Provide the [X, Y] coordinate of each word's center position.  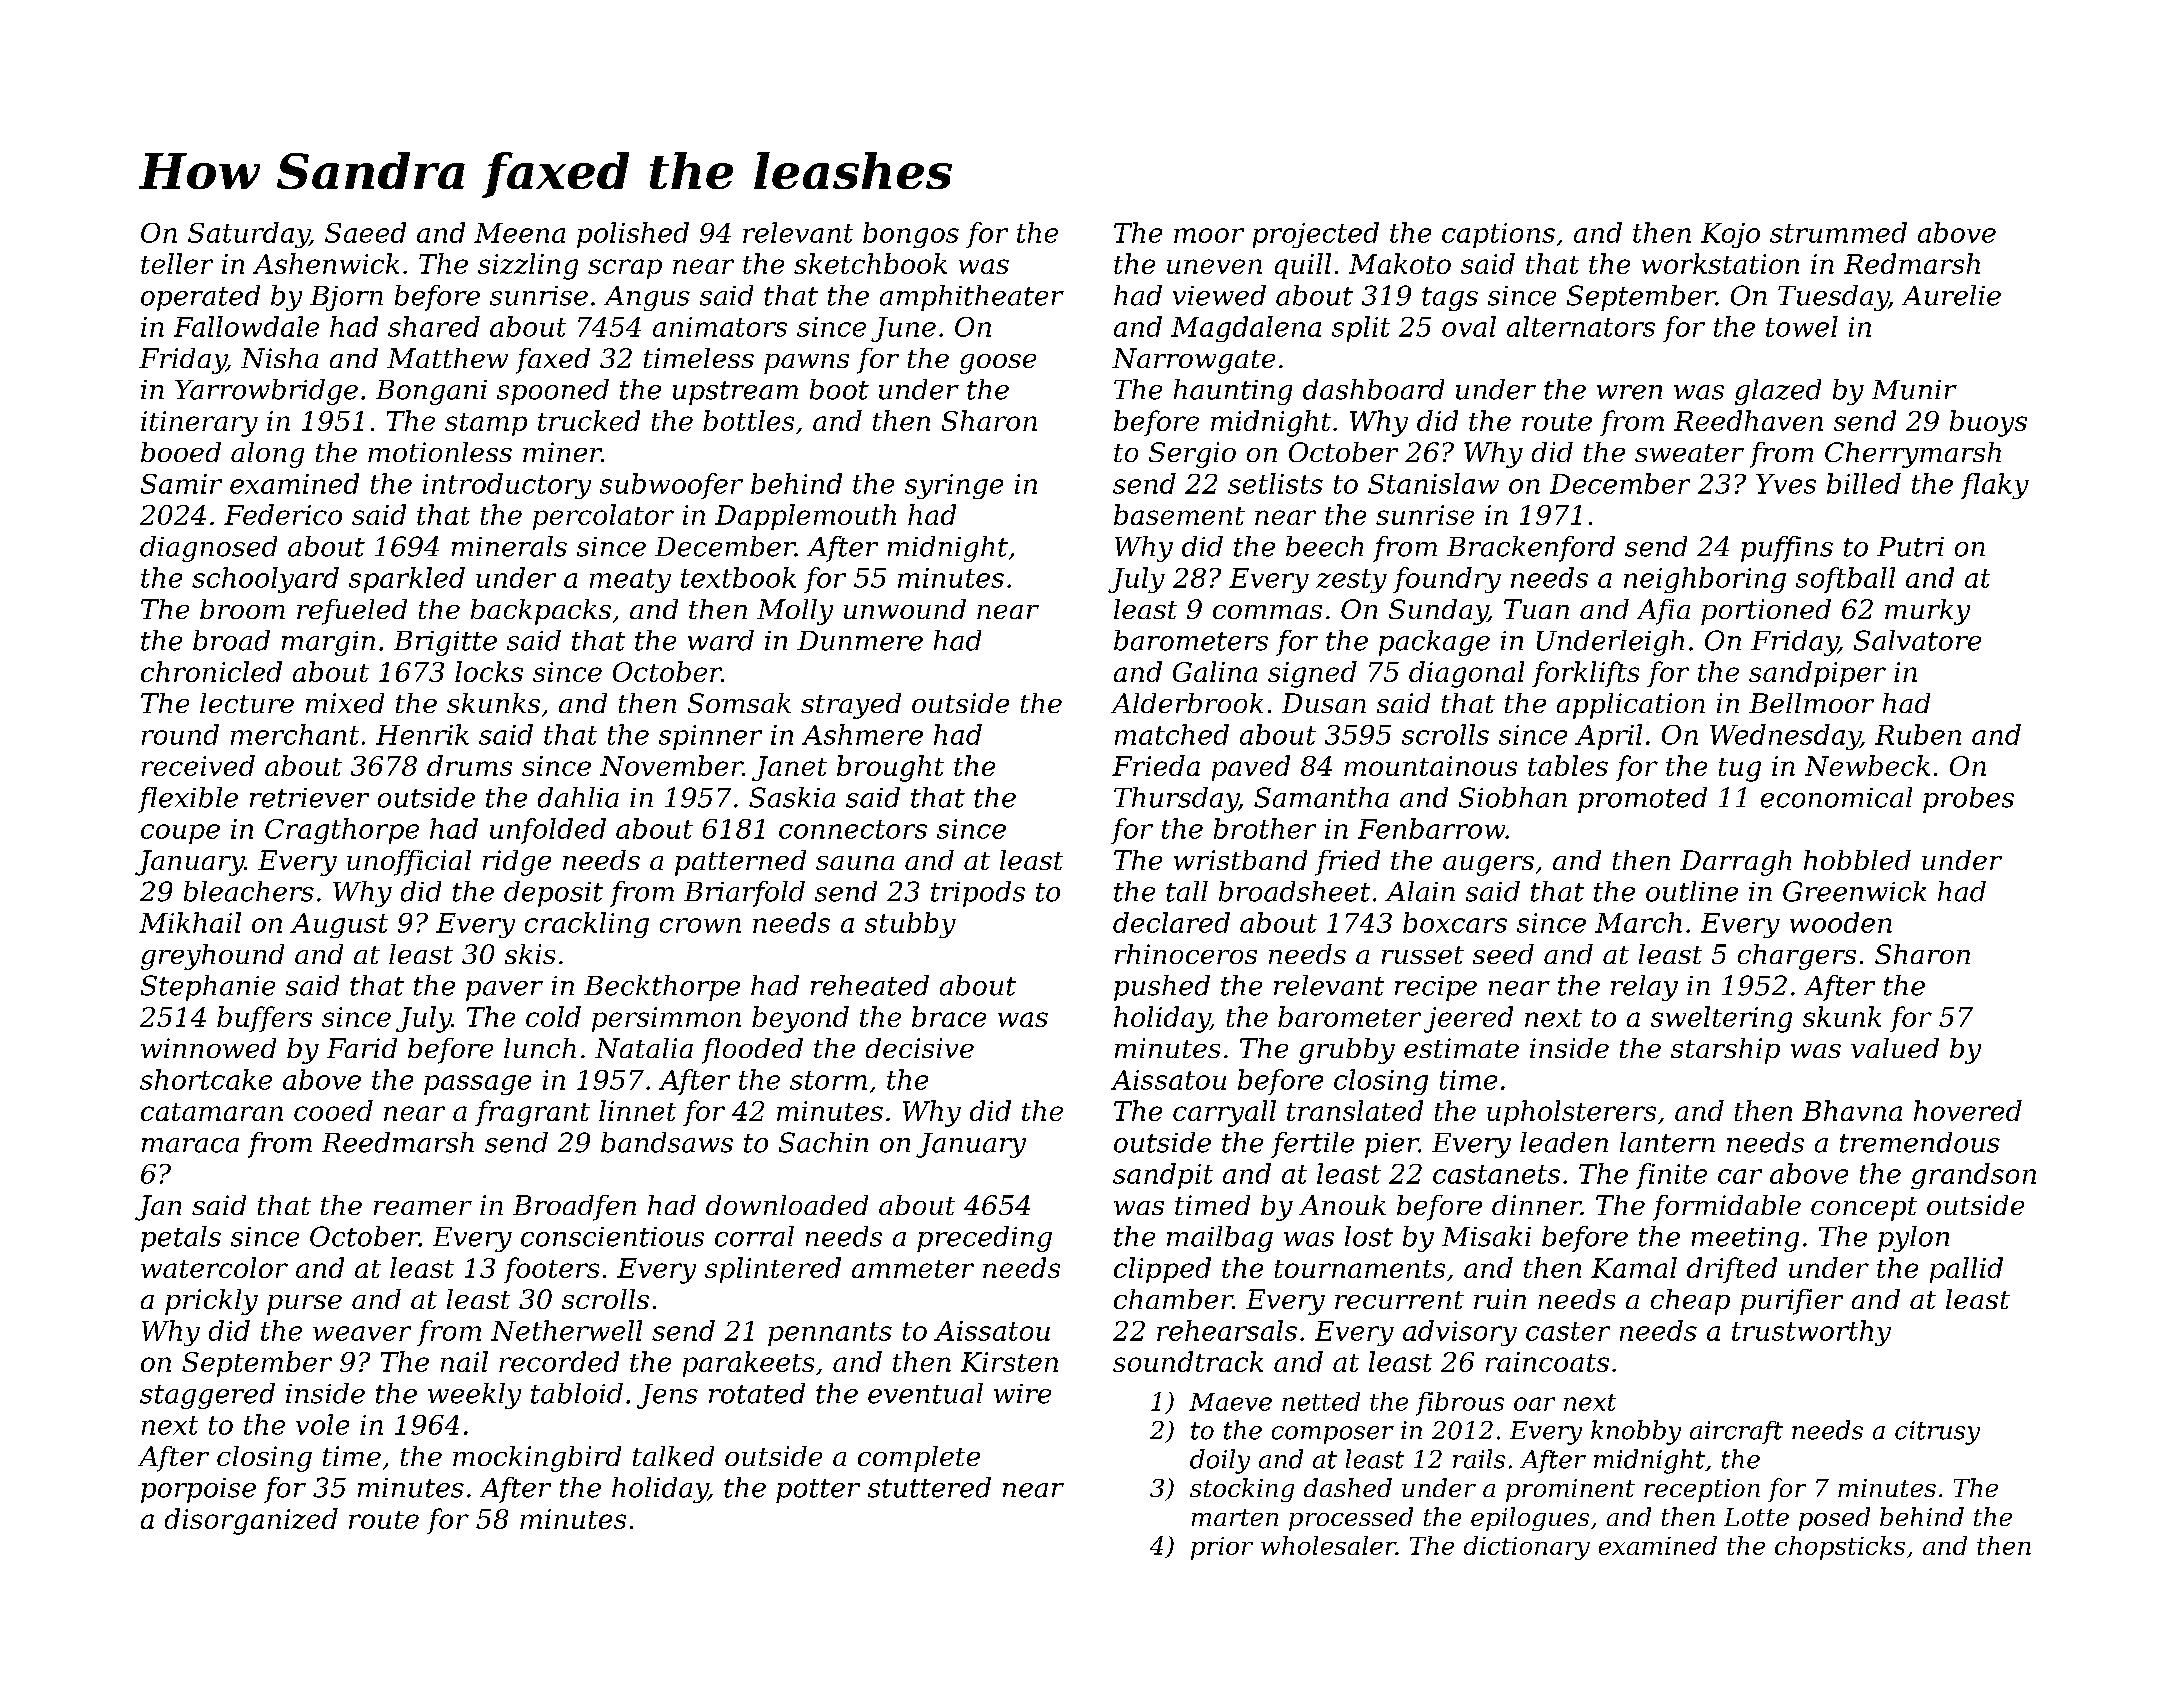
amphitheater [972, 298]
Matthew [447, 358]
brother [1265, 828]
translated [1355, 1110]
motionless [440, 452]
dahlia [578, 797]
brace [949, 1016]
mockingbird [537, 1459]
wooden [1841, 922]
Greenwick [1854, 891]
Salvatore [1917, 640]
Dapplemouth [805, 517]
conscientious [612, 1237]
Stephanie [208, 988]
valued [1895, 1048]
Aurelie [1951, 295]
